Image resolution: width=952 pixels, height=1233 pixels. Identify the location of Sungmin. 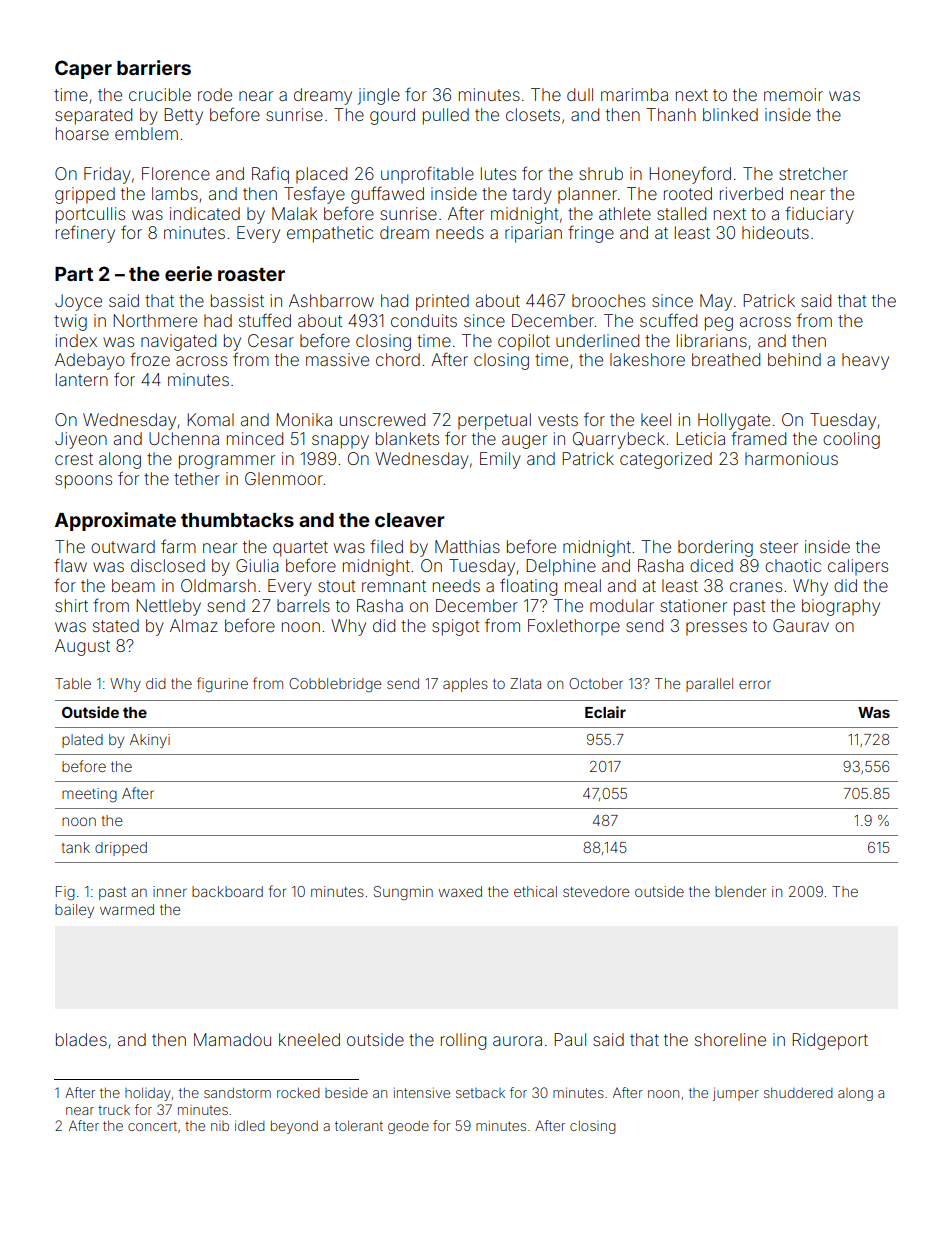
(403, 893).
